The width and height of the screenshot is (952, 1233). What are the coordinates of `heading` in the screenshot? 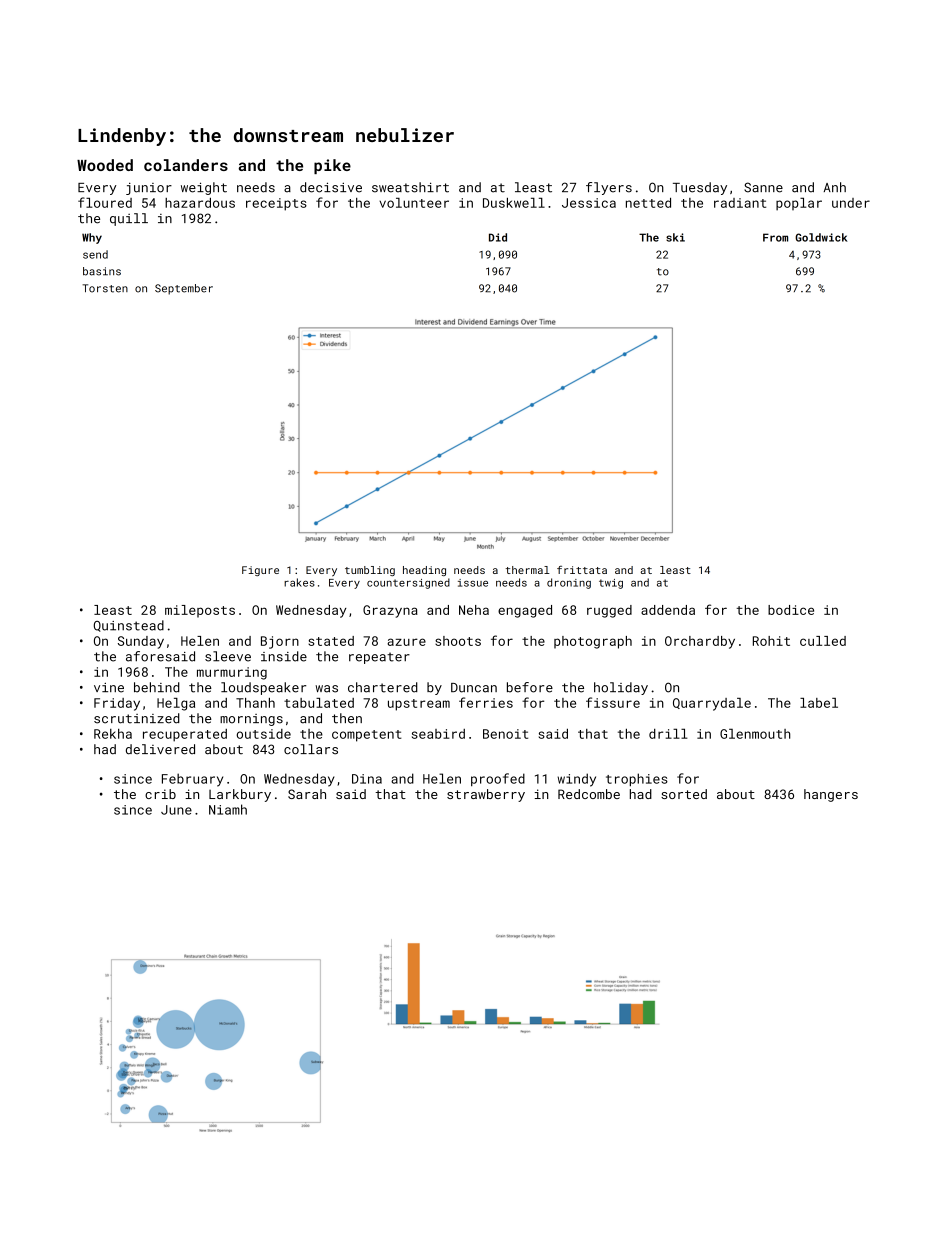 It's located at (424, 571).
